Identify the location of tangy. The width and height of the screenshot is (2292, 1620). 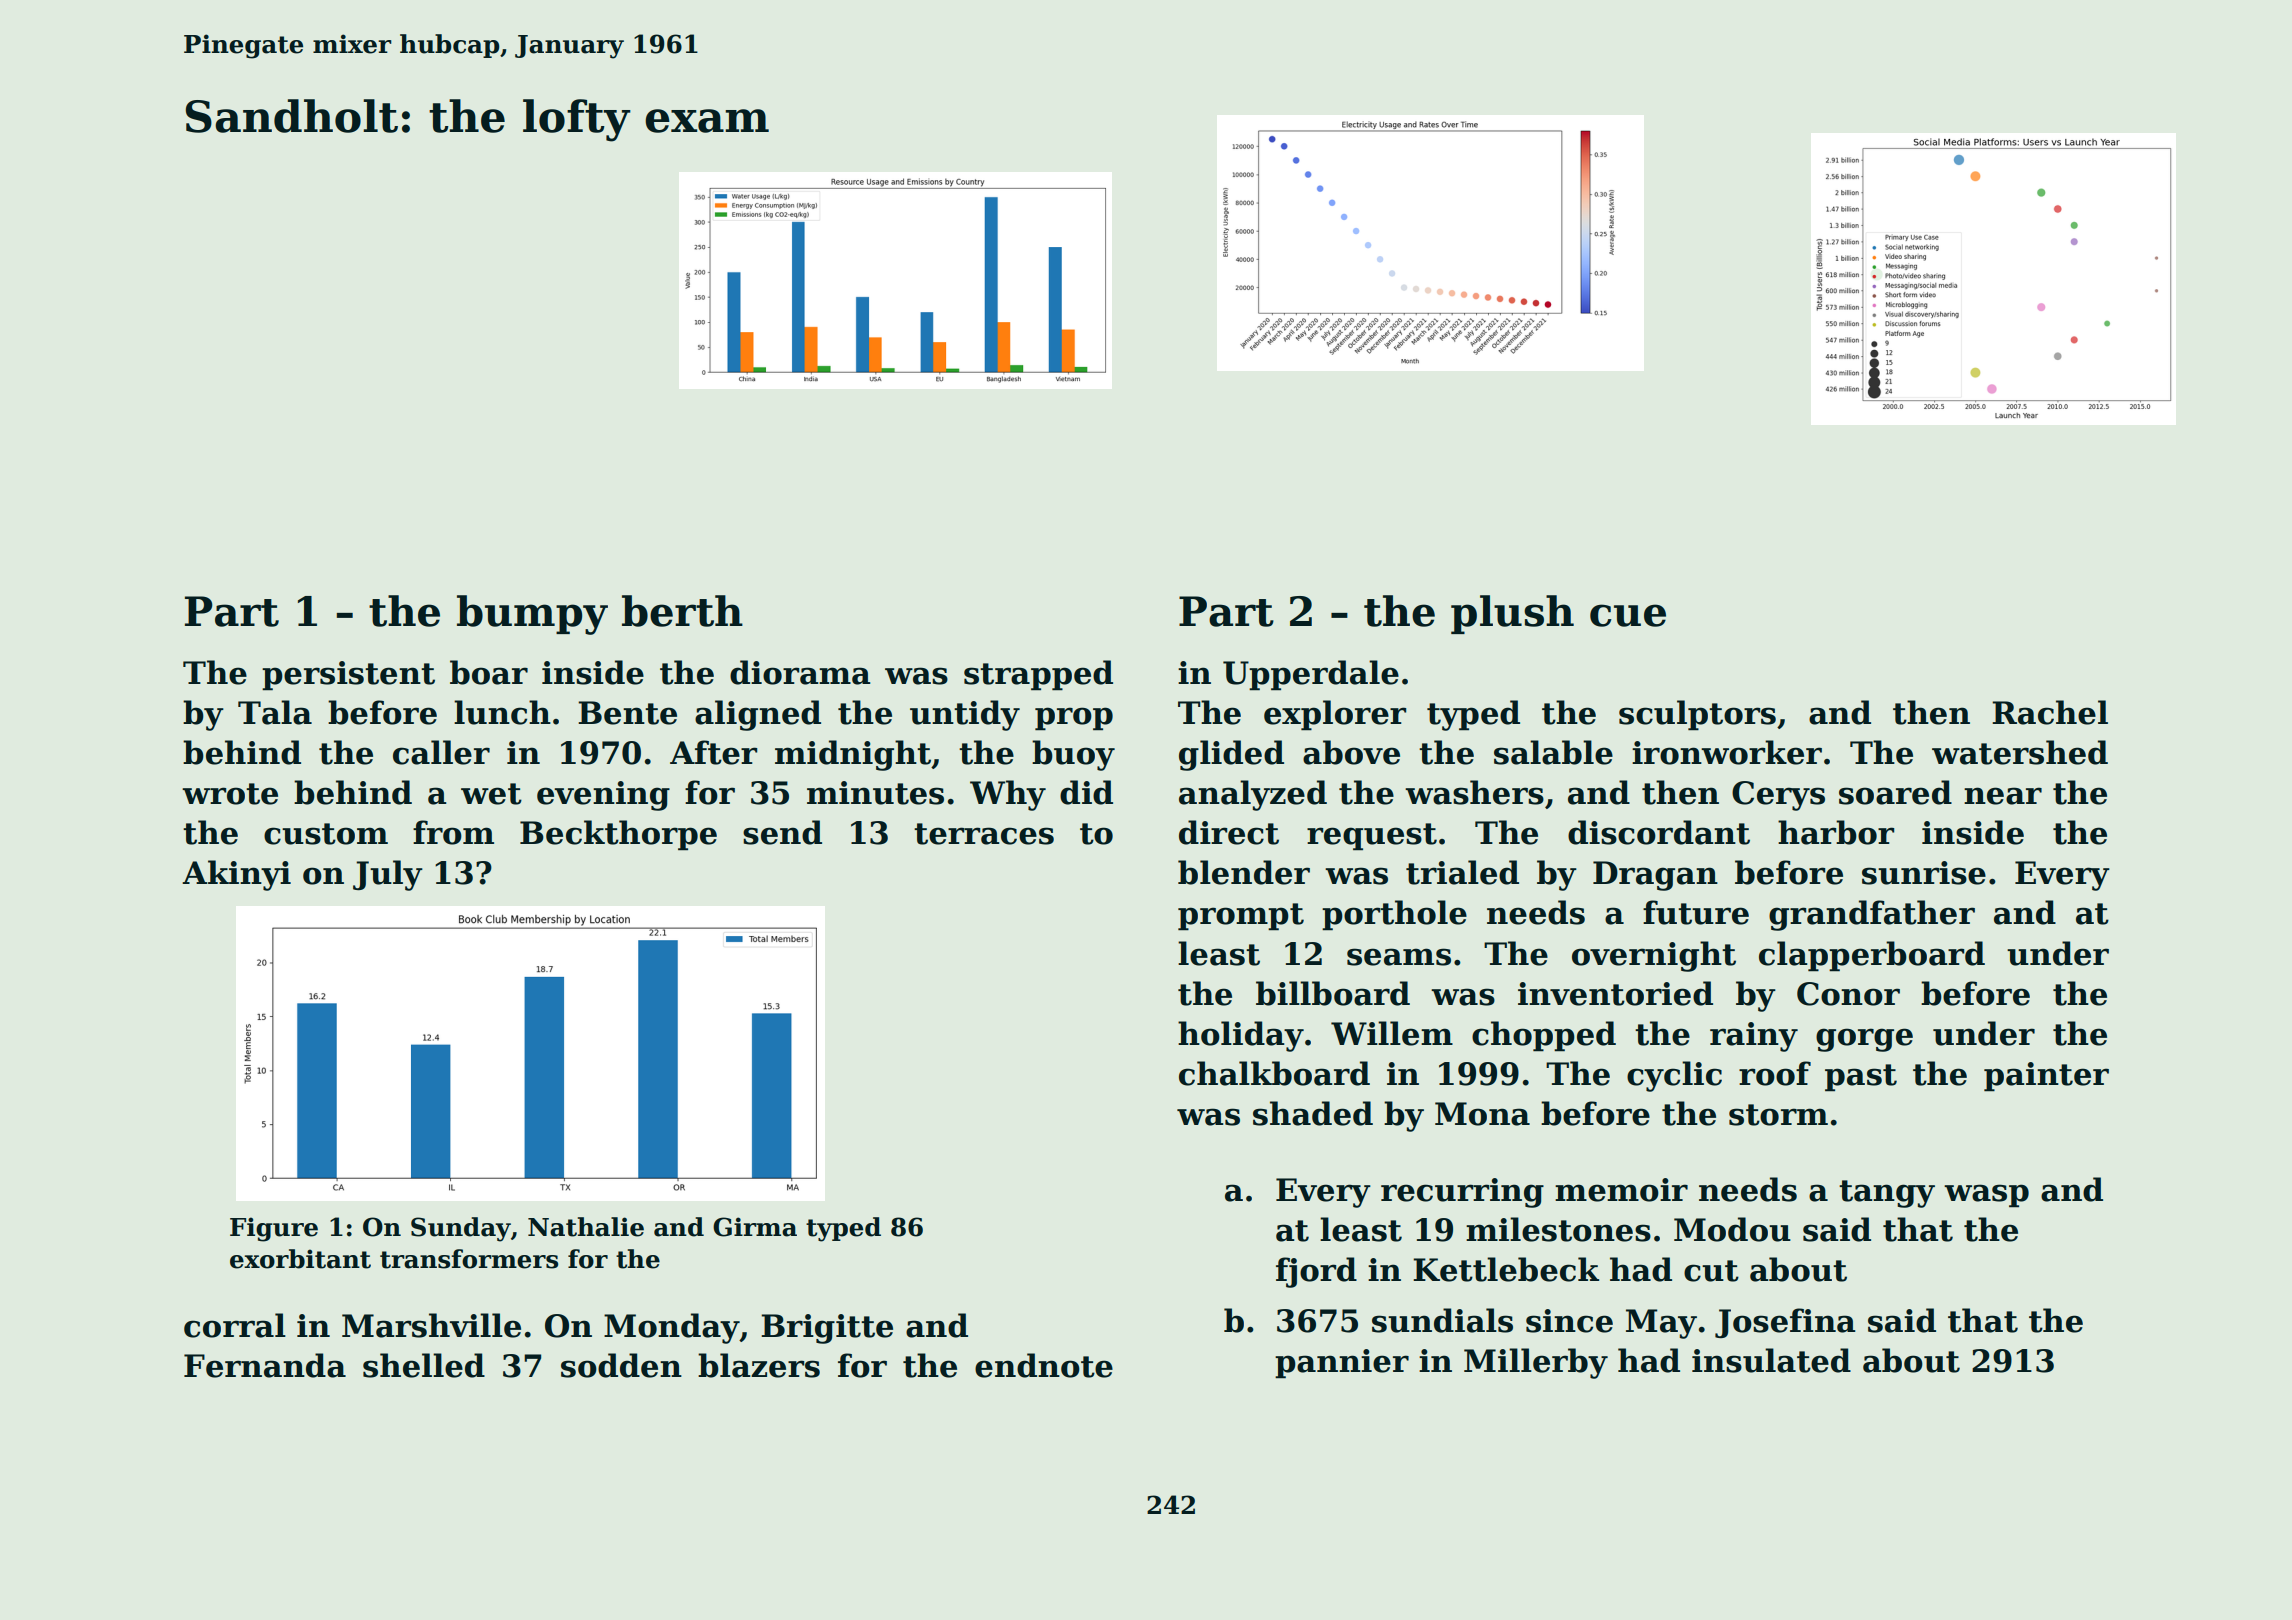
(1887, 1194).
